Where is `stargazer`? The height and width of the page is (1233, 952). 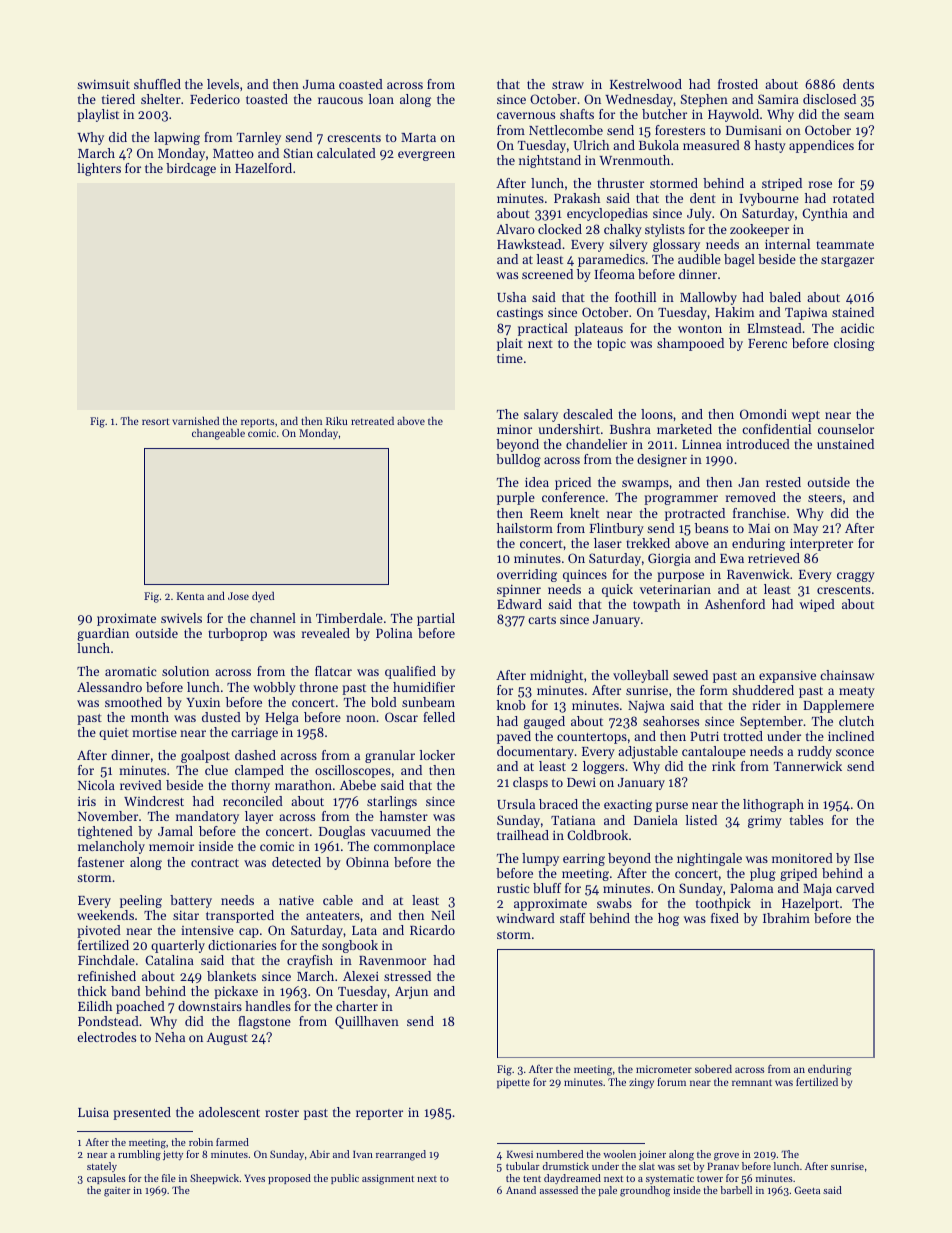
stargazer is located at coordinates (847, 261).
